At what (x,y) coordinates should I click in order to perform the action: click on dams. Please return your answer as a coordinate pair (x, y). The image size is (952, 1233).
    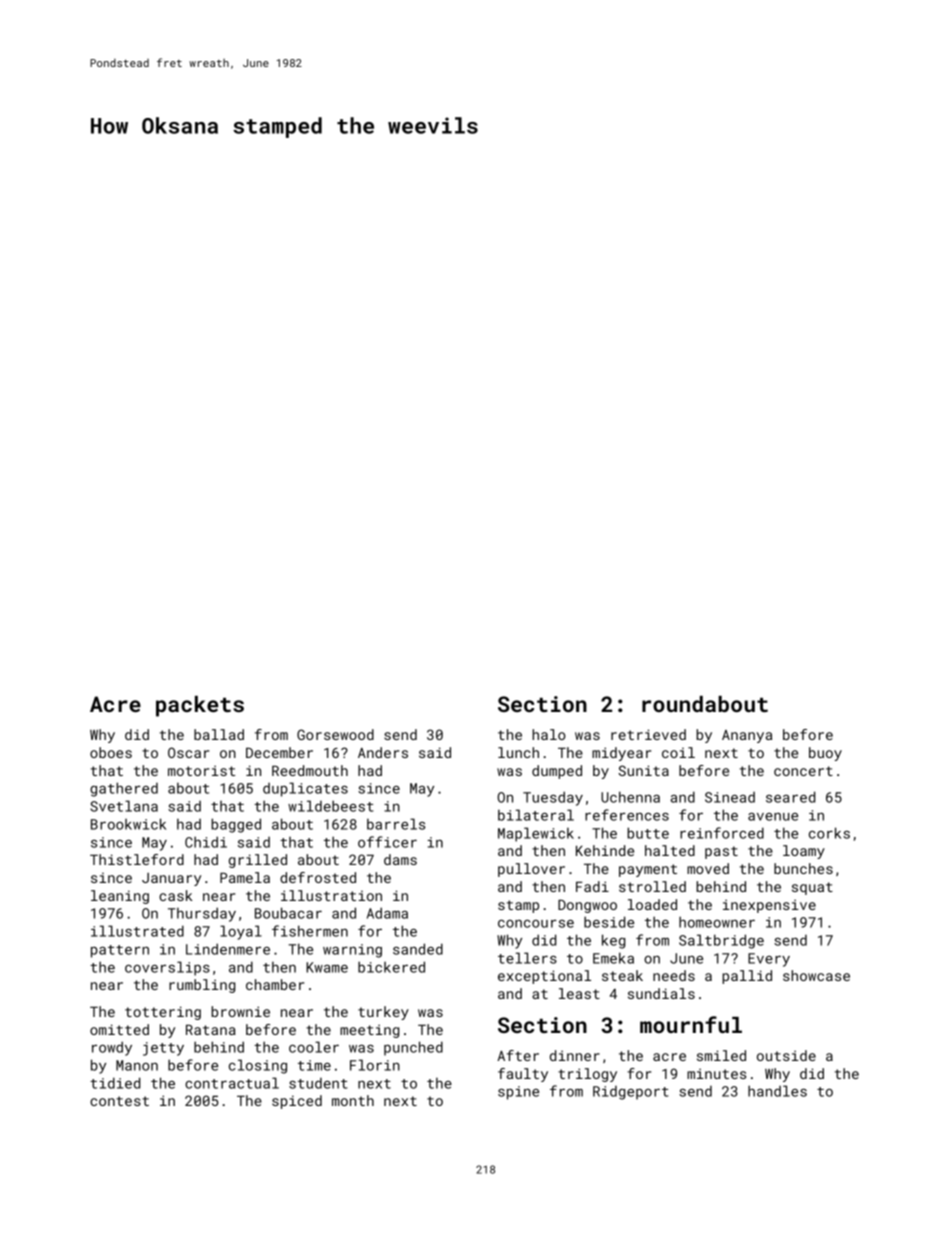
    Looking at the image, I should click on (400, 859).
